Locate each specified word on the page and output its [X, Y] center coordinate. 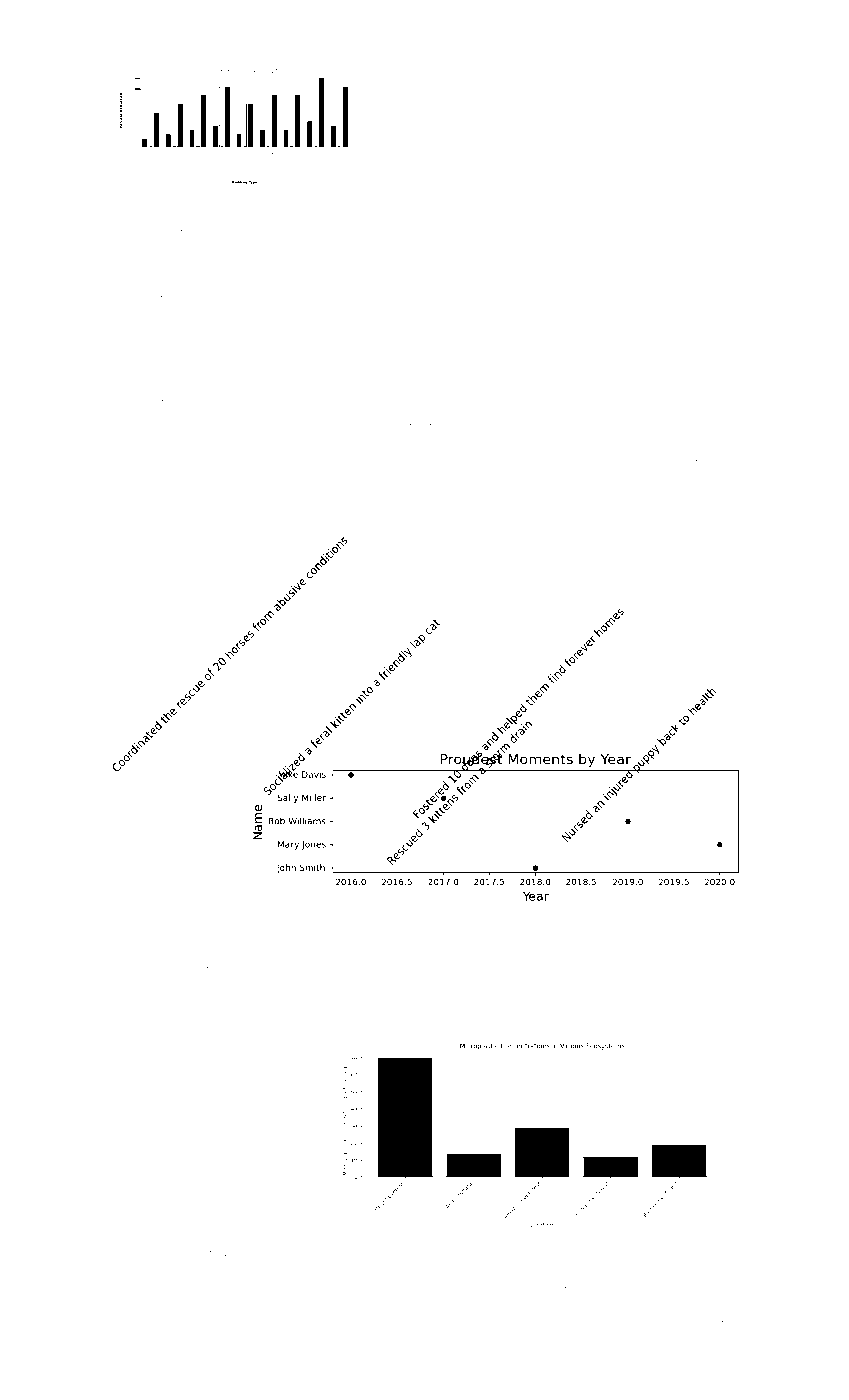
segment [677, 929]
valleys [255, 1253]
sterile [487, 227]
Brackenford [122, 941]
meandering [688, 1270]
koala [417, 456]
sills [220, 439]
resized [139, 1252]
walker [645, 209]
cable [457, 927]
